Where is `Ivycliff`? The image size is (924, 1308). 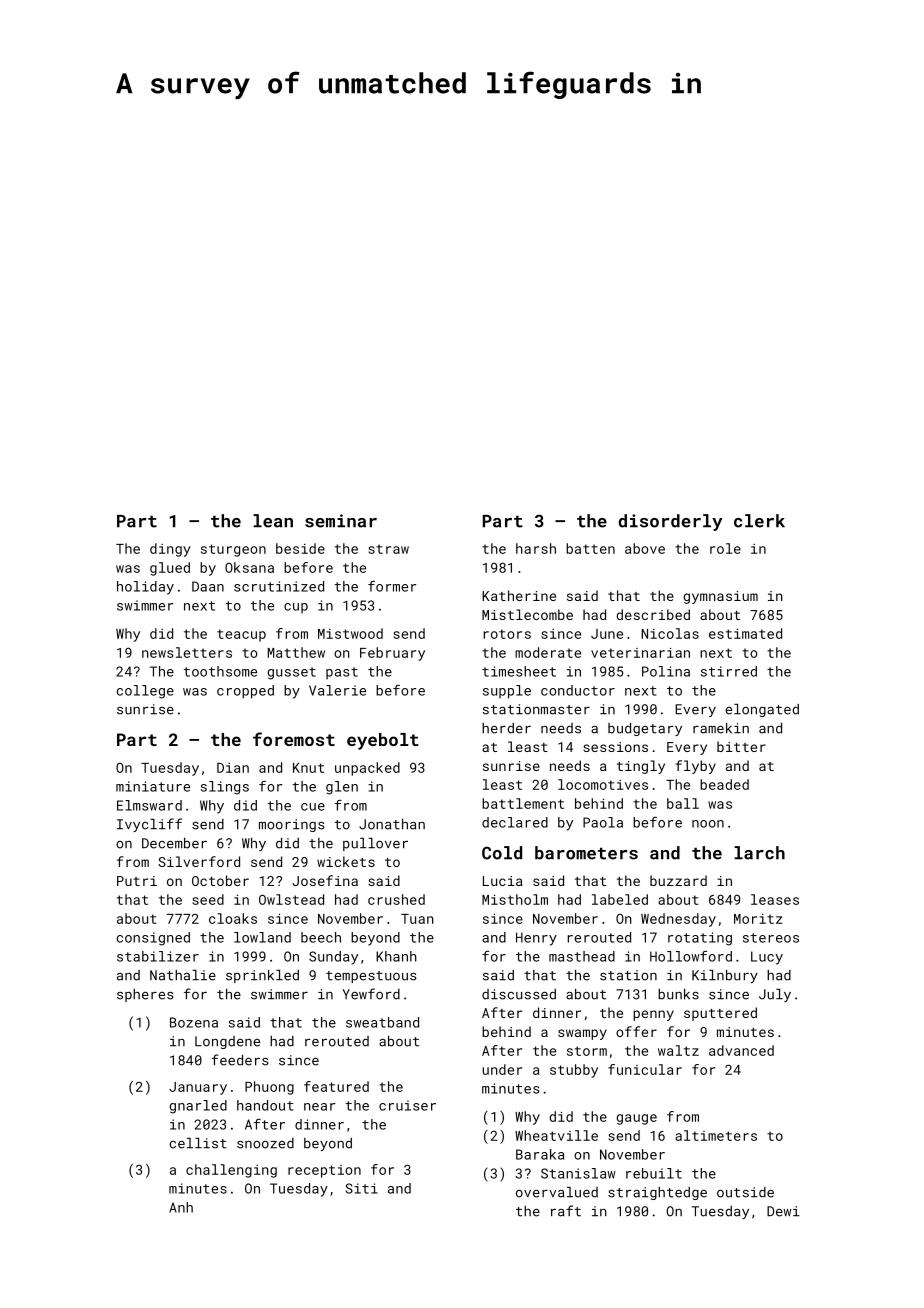
Ivycliff is located at coordinates (149, 825).
